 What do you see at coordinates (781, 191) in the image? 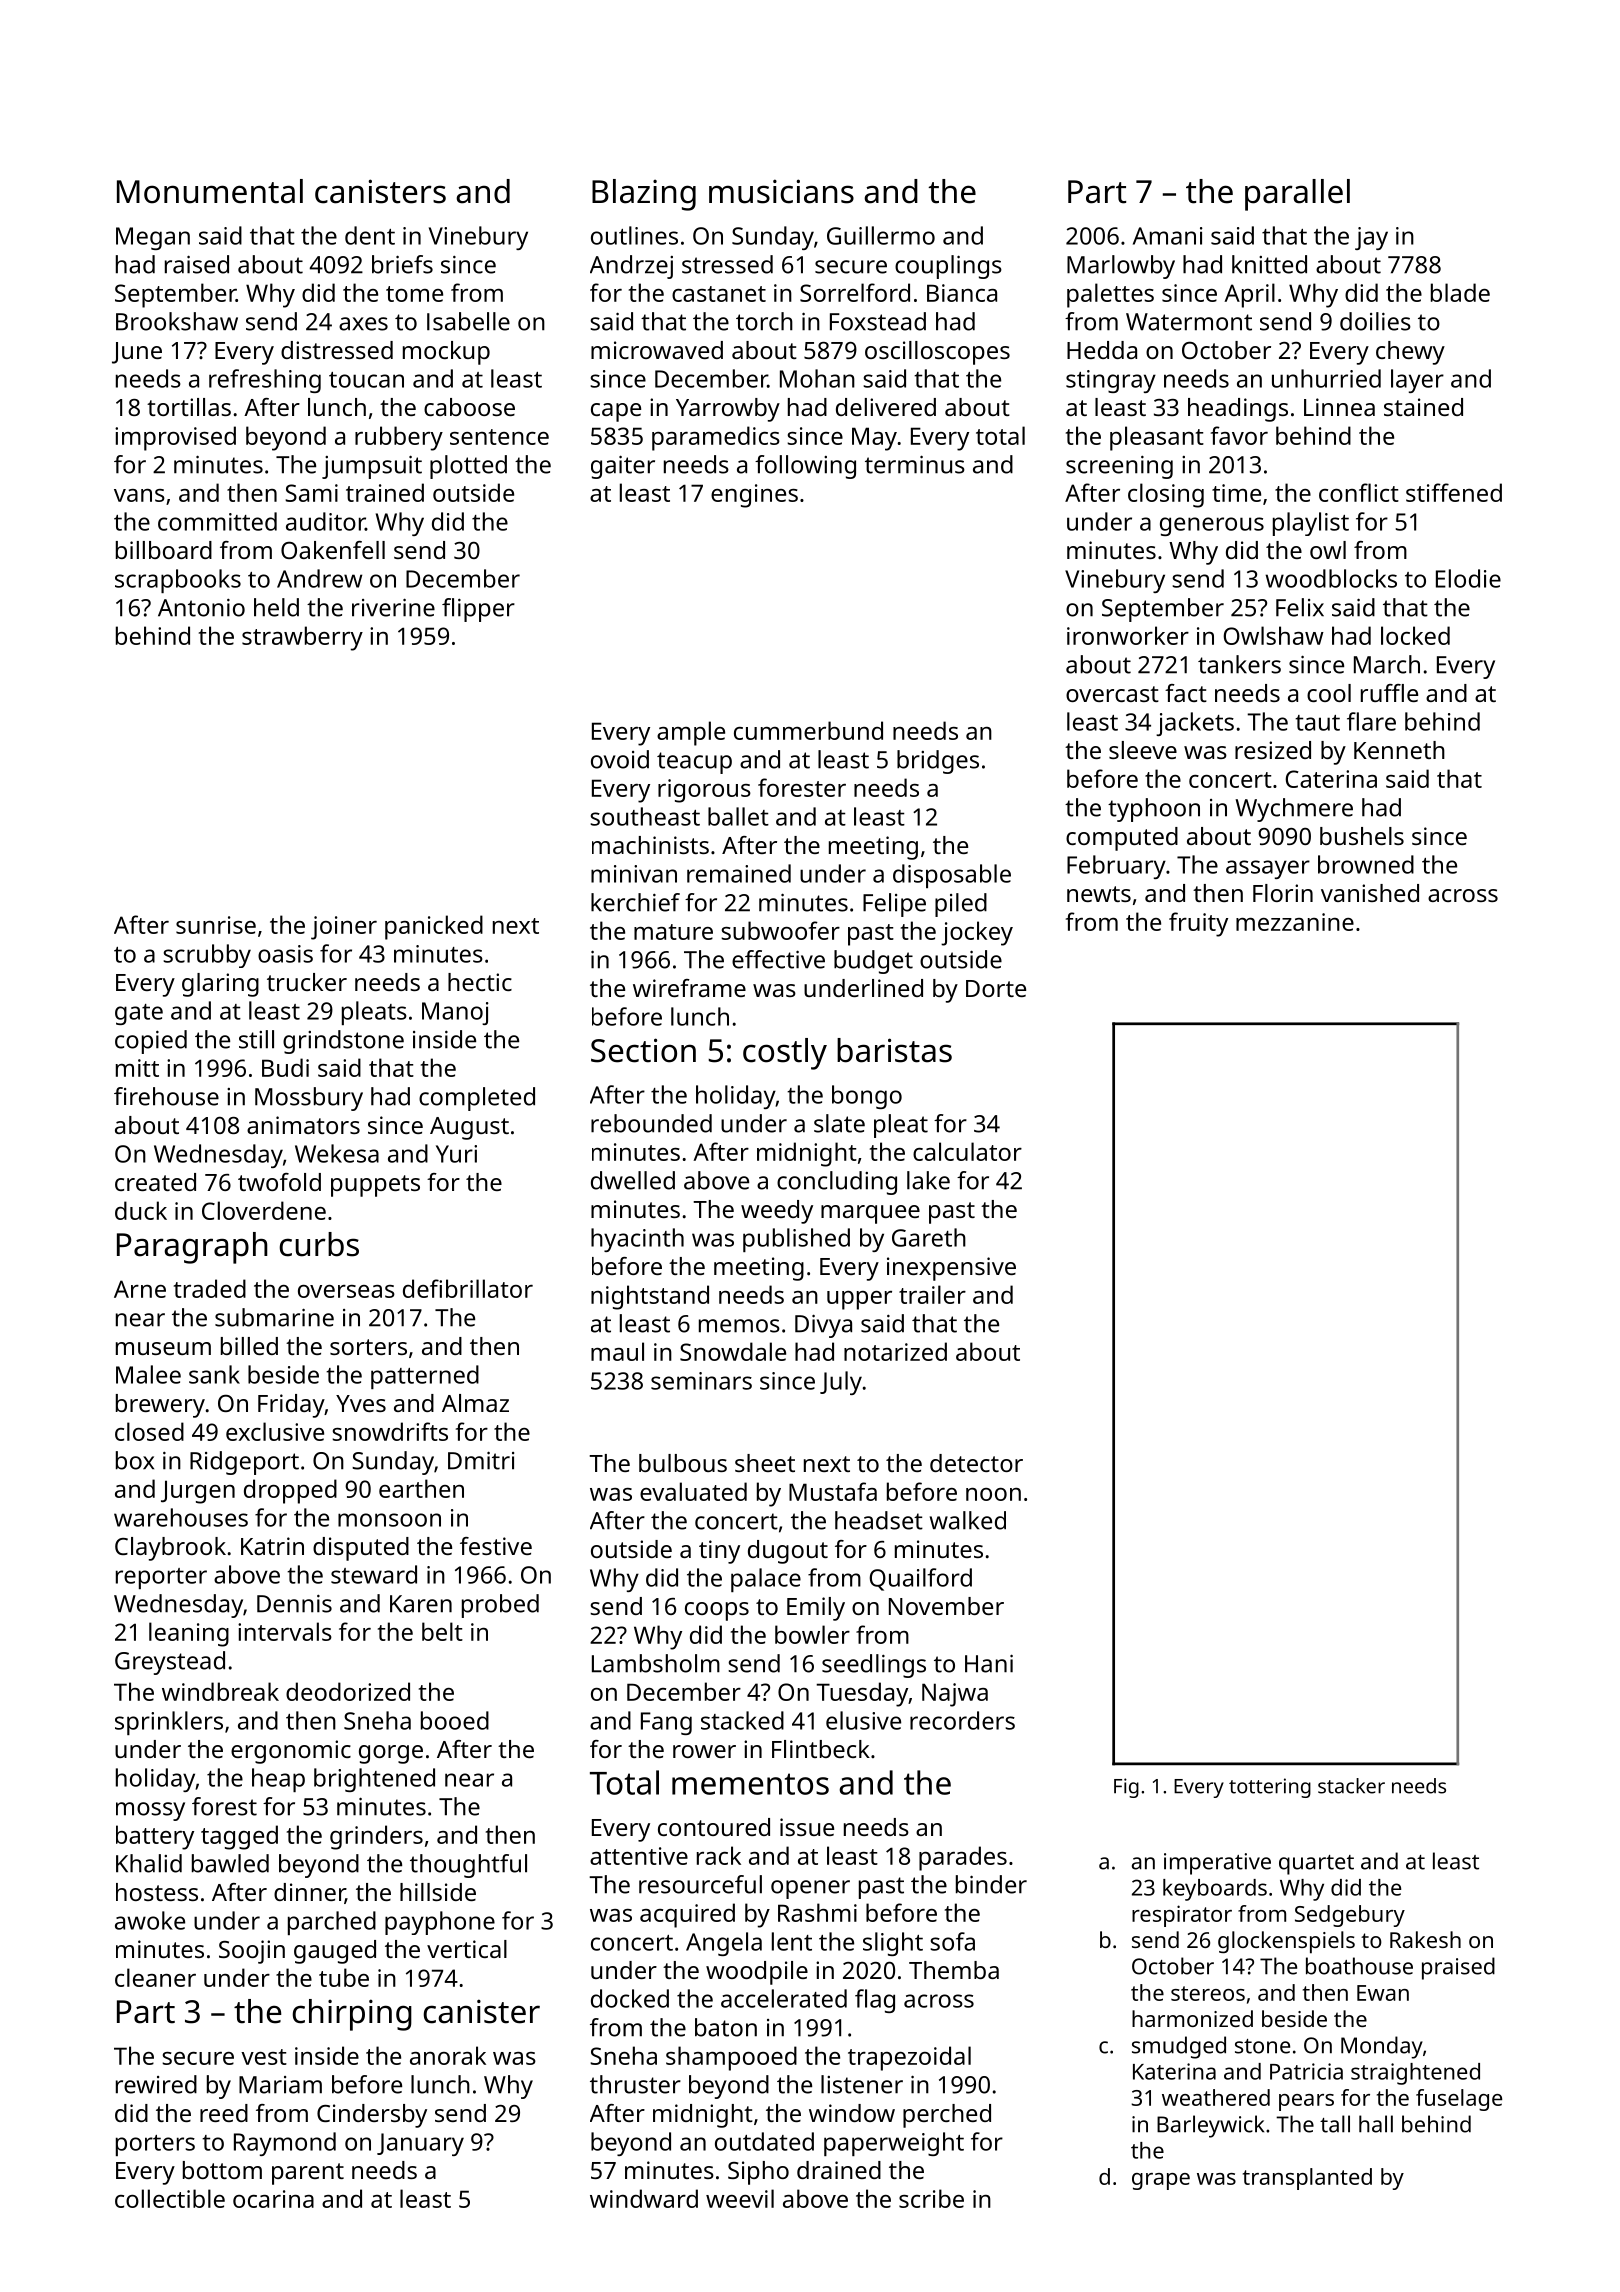
I see `musicians` at bounding box center [781, 191].
